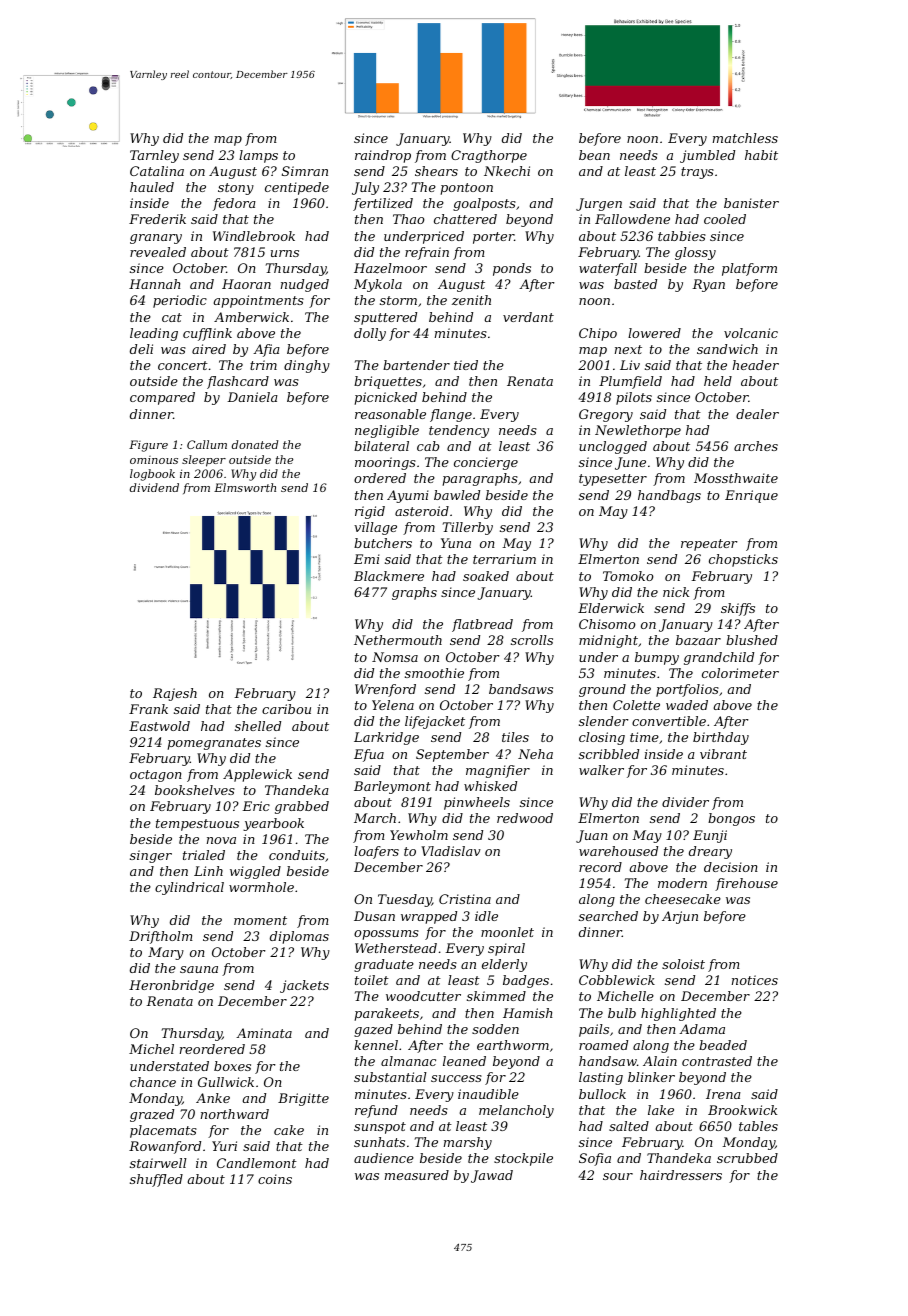 Image resolution: width=908 pixels, height=1316 pixels. I want to click on lifejacket, so click(435, 722).
